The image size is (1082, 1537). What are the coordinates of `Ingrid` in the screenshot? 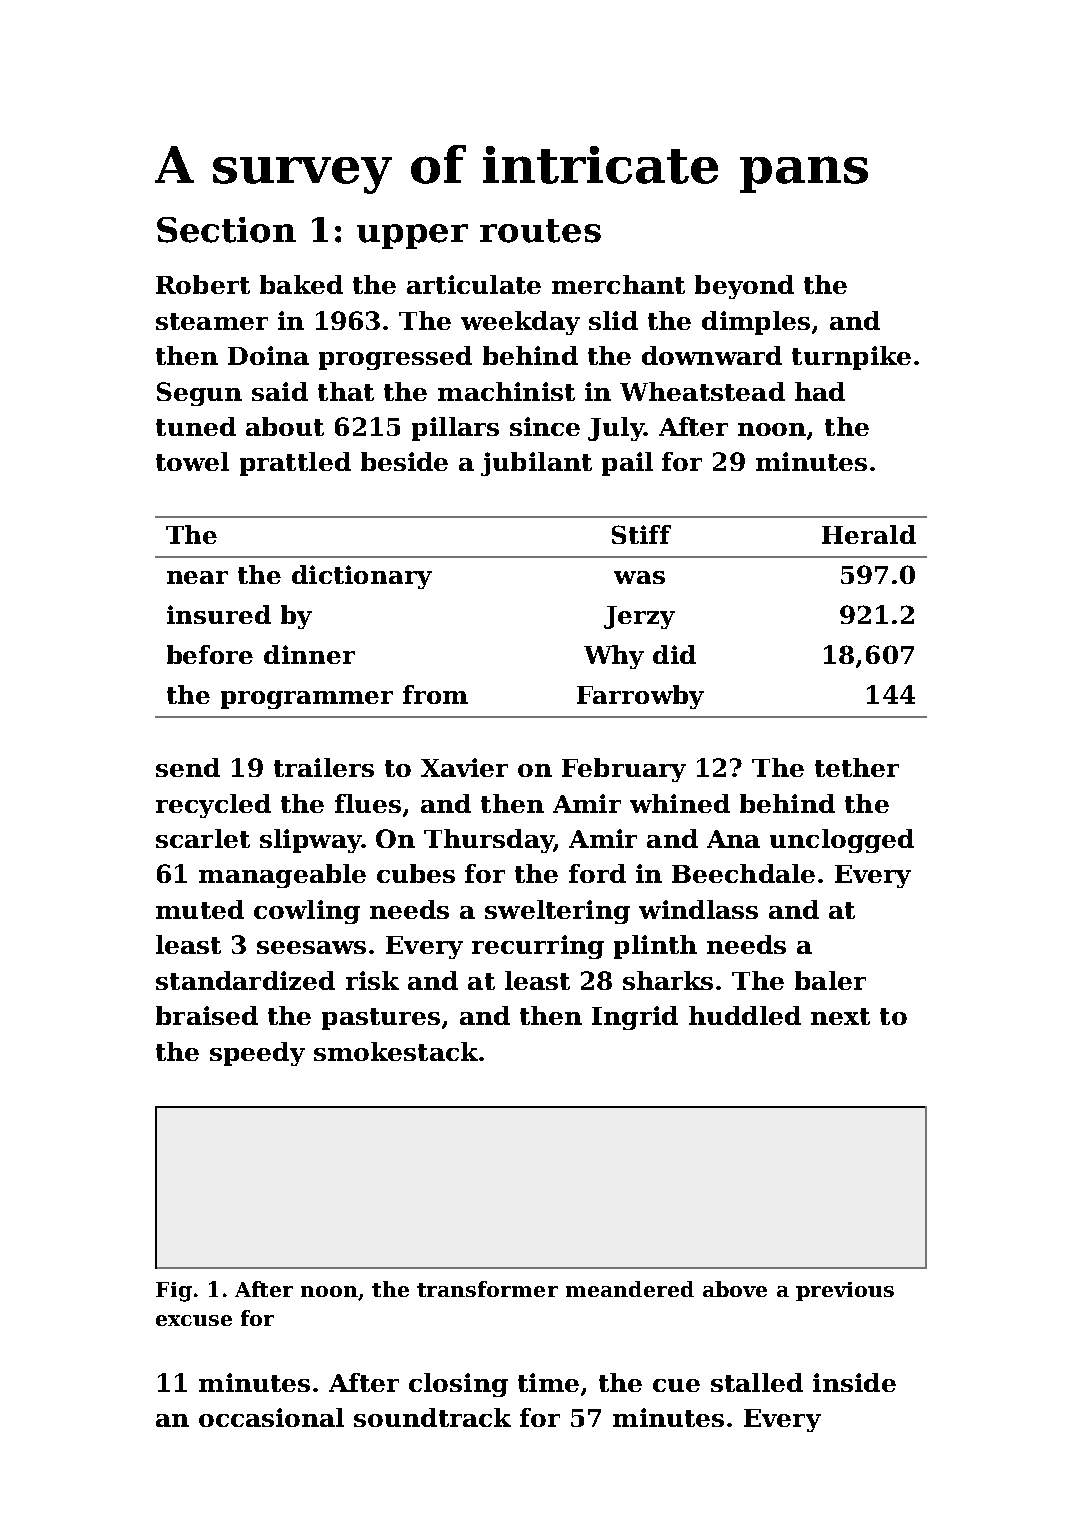 It's located at (635, 1018).
